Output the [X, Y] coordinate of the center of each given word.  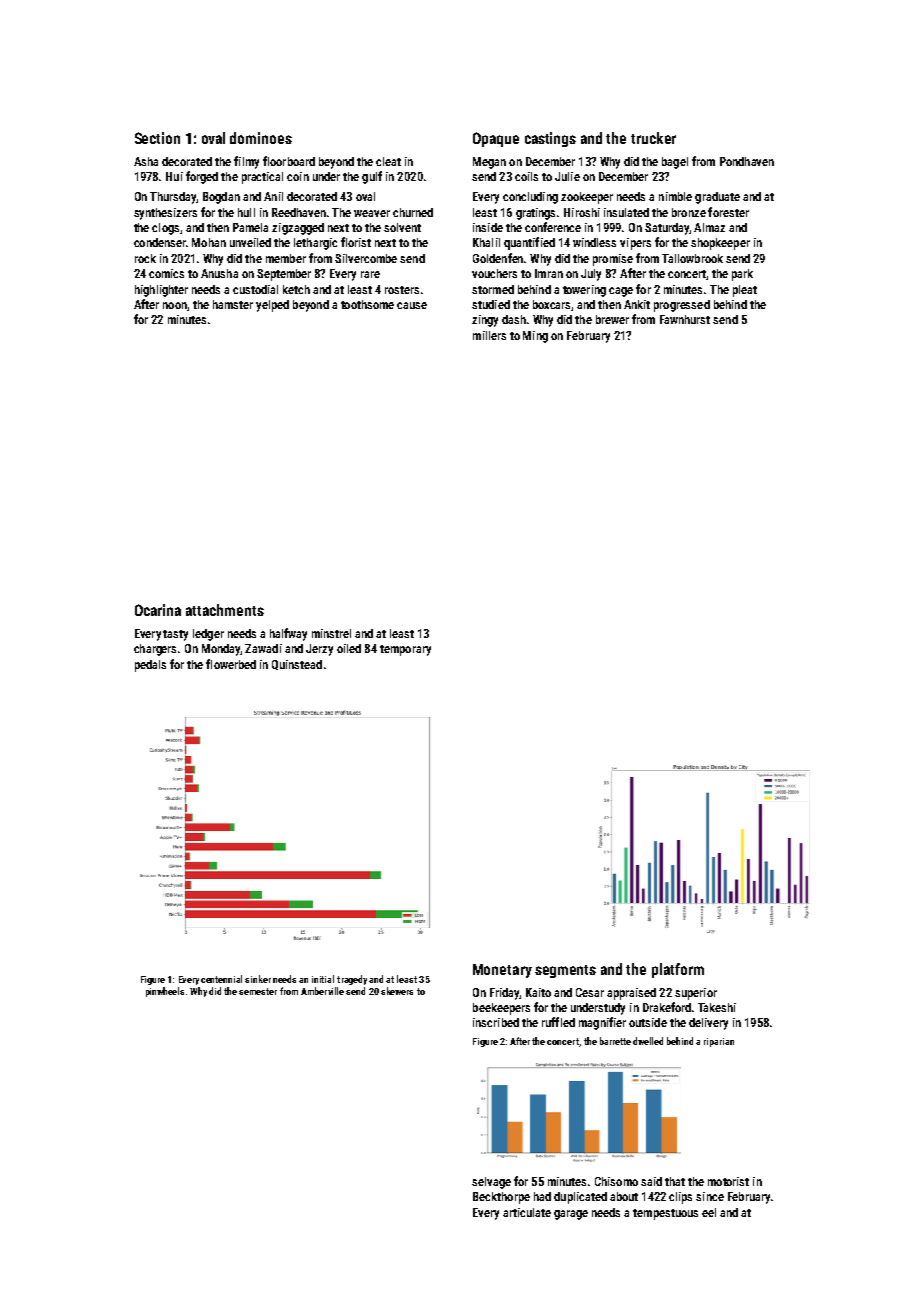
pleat [745, 291]
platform [678, 970]
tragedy [352, 980]
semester [258, 991]
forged [202, 177]
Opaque [496, 139]
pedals [150, 666]
